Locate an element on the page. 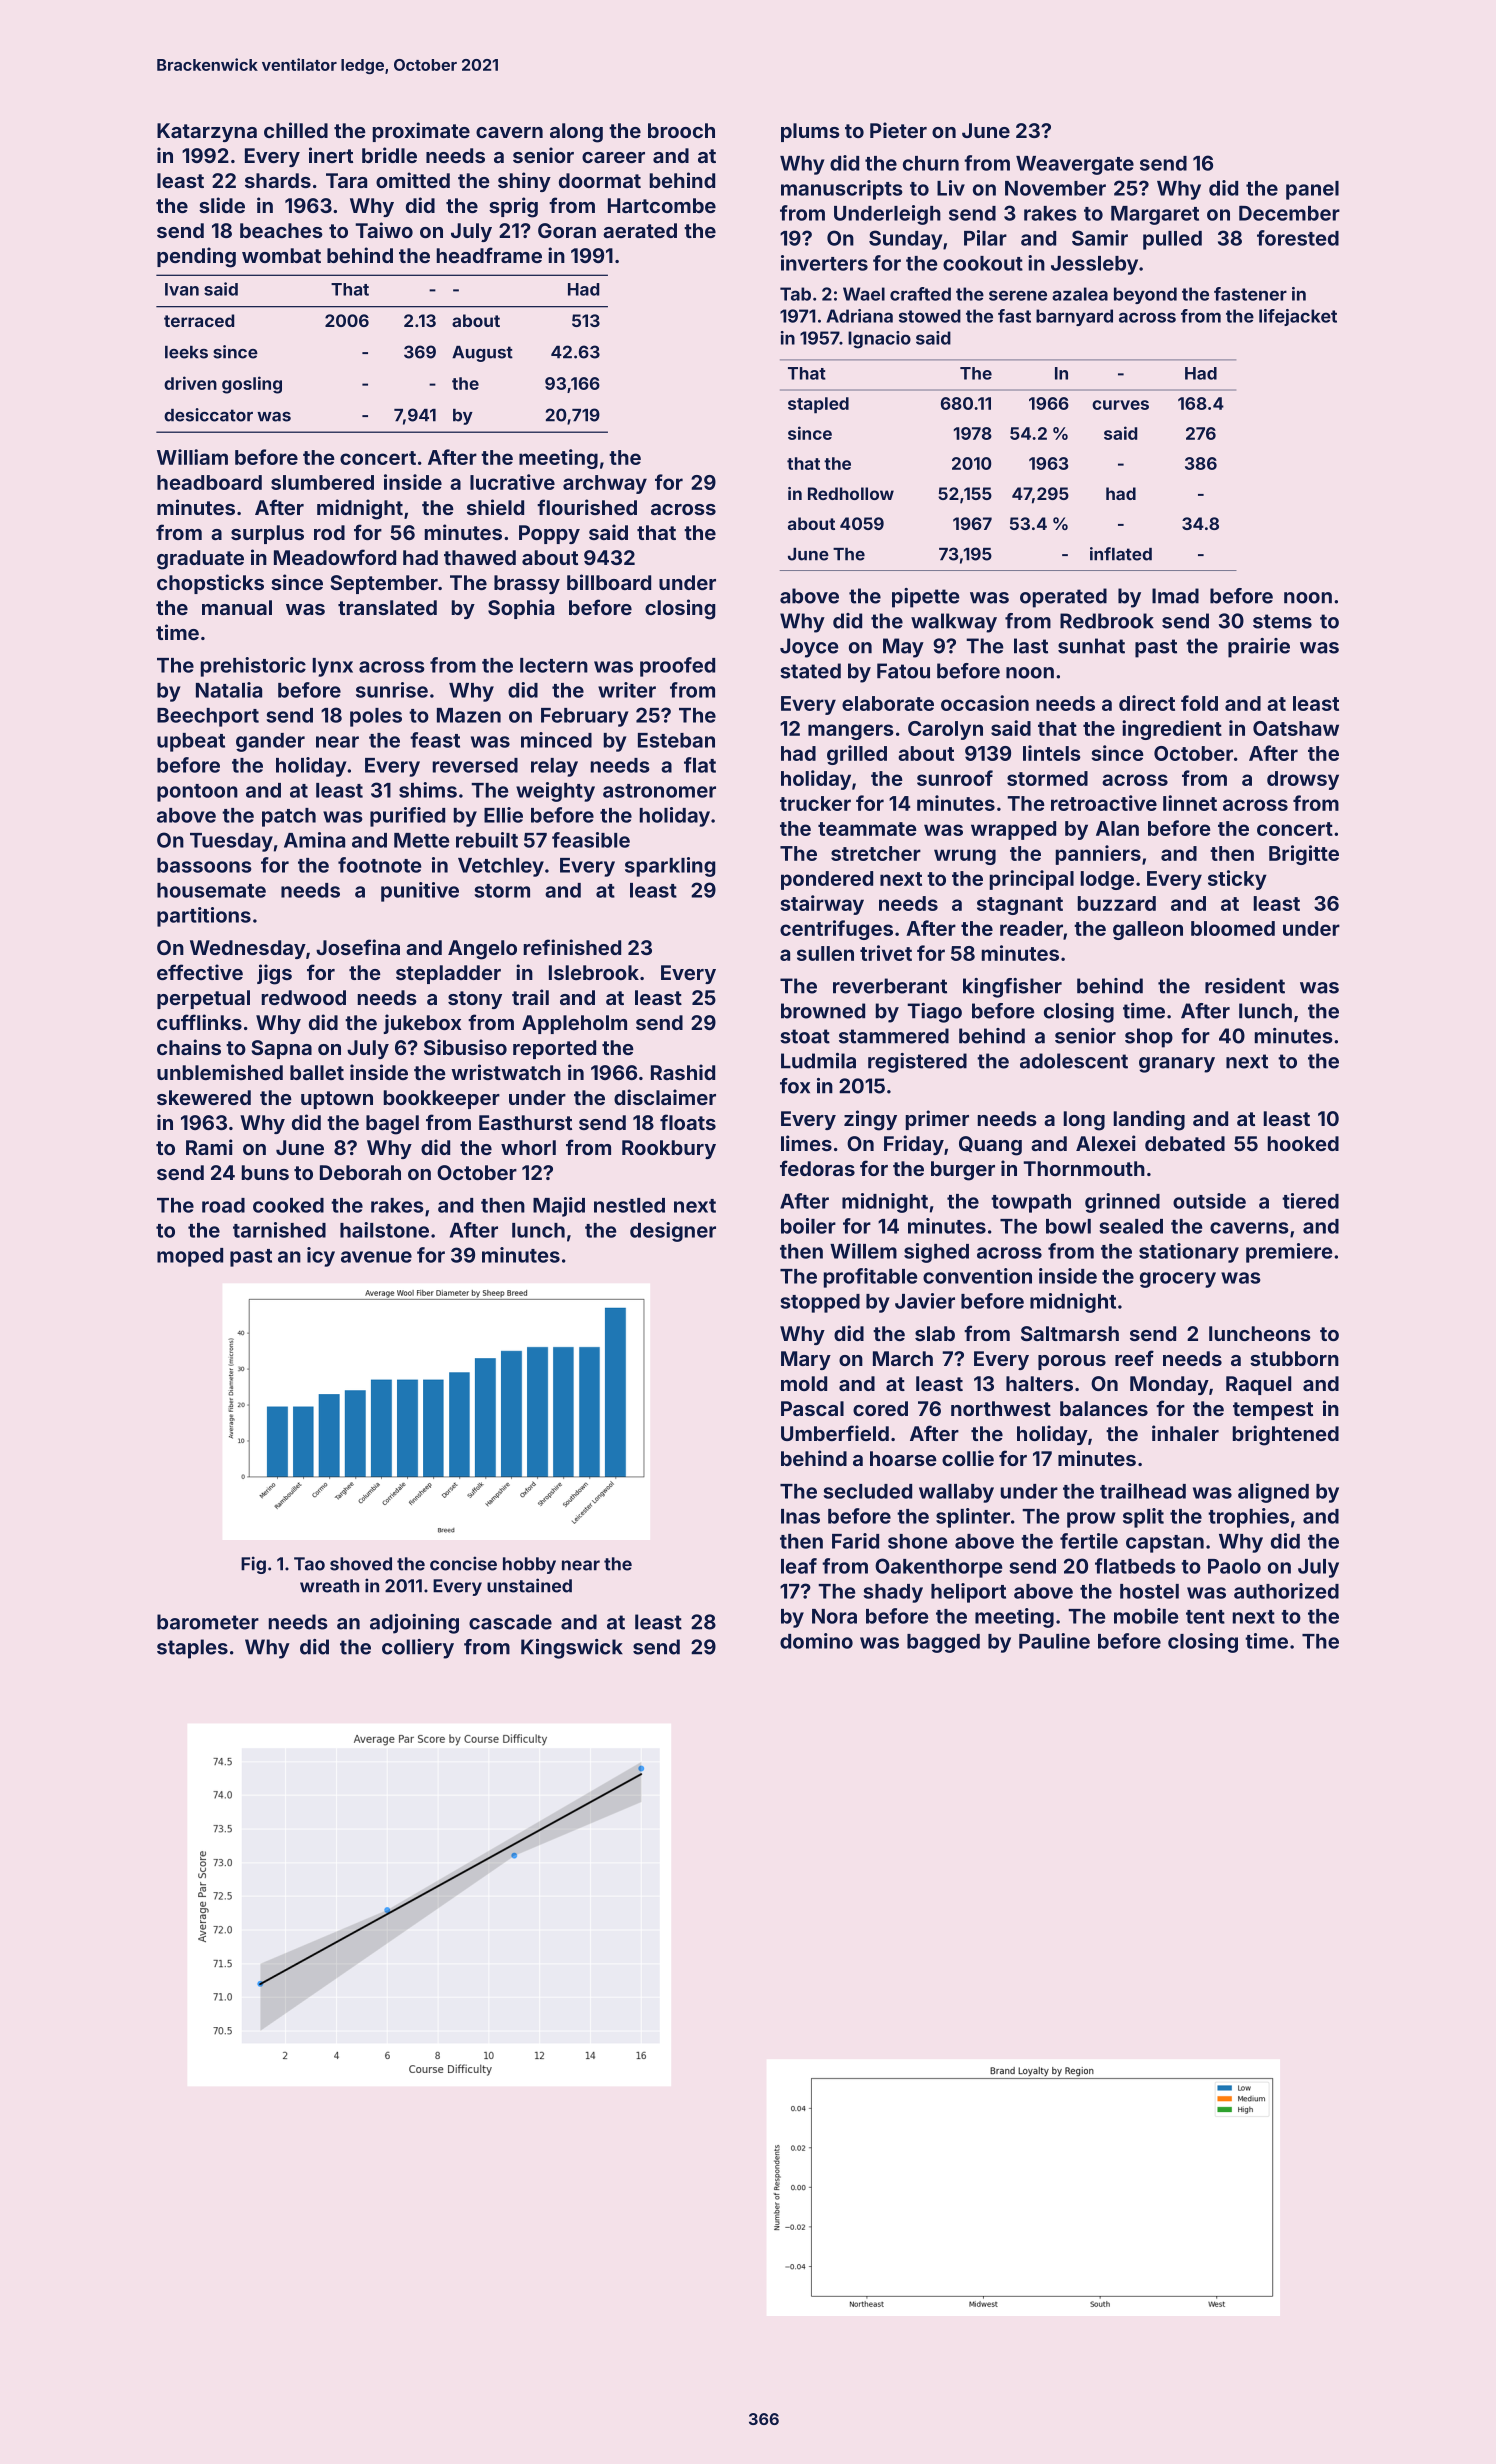 This image has height=2464, width=1496. redwood is located at coordinates (304, 997).
